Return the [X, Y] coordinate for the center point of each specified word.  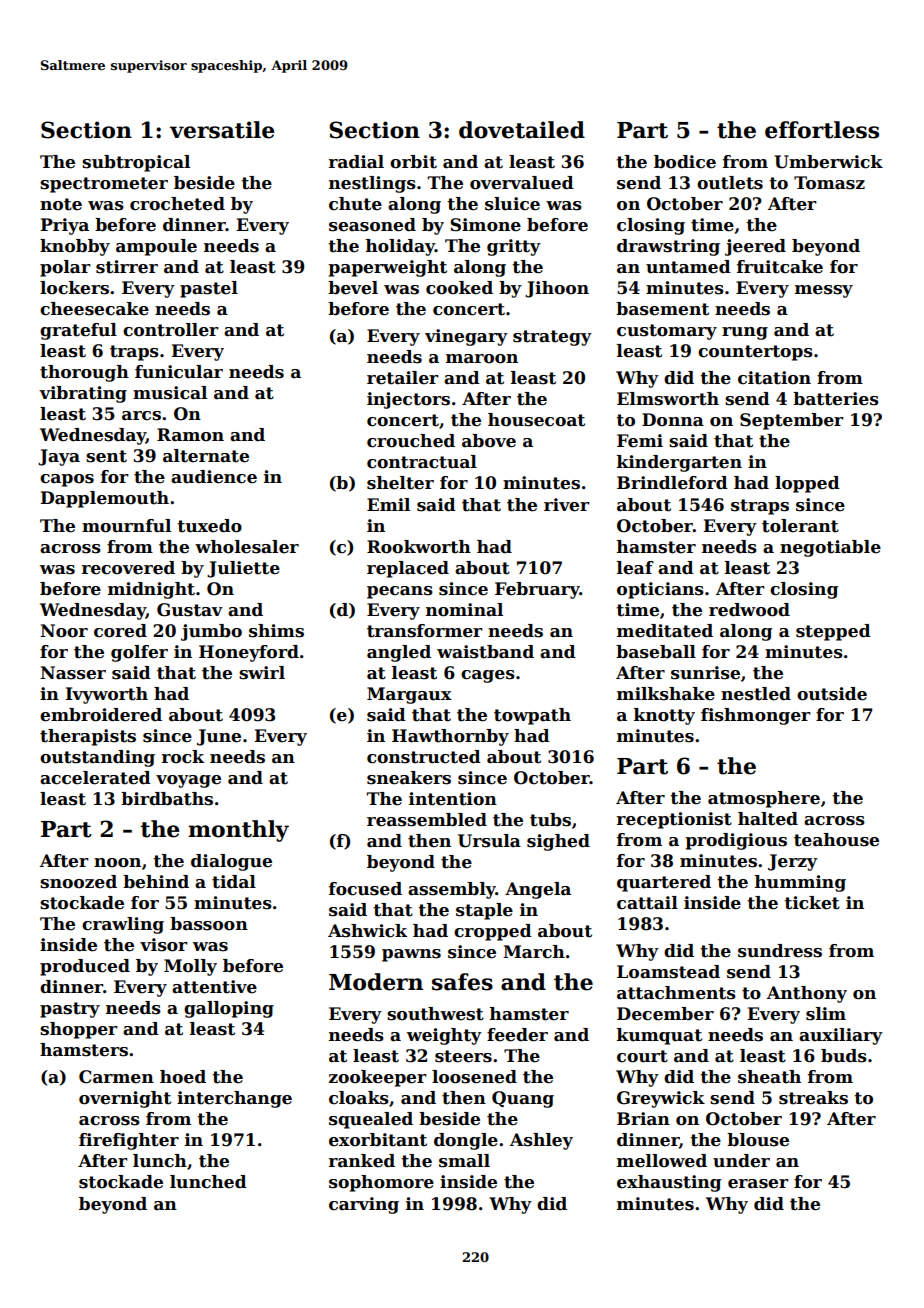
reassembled [427, 820]
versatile [222, 130]
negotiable [830, 548]
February [537, 590]
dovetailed [522, 130]
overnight [125, 1099]
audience [214, 477]
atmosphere [764, 799]
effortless [822, 130]
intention [453, 799]
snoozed [78, 882]
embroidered [101, 715]
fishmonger [756, 716]
